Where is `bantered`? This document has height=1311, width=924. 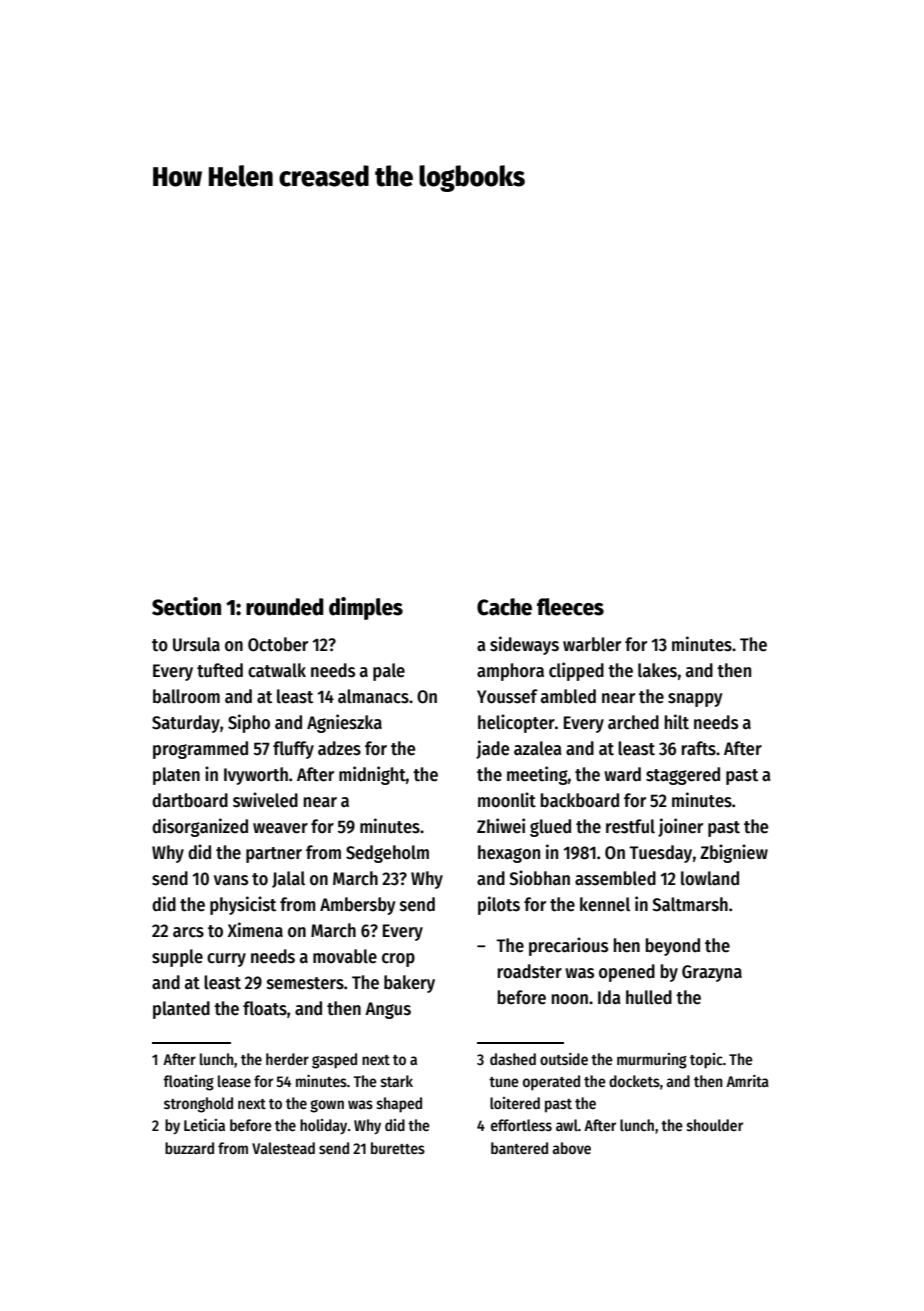
bantered is located at coordinates (519, 1148).
